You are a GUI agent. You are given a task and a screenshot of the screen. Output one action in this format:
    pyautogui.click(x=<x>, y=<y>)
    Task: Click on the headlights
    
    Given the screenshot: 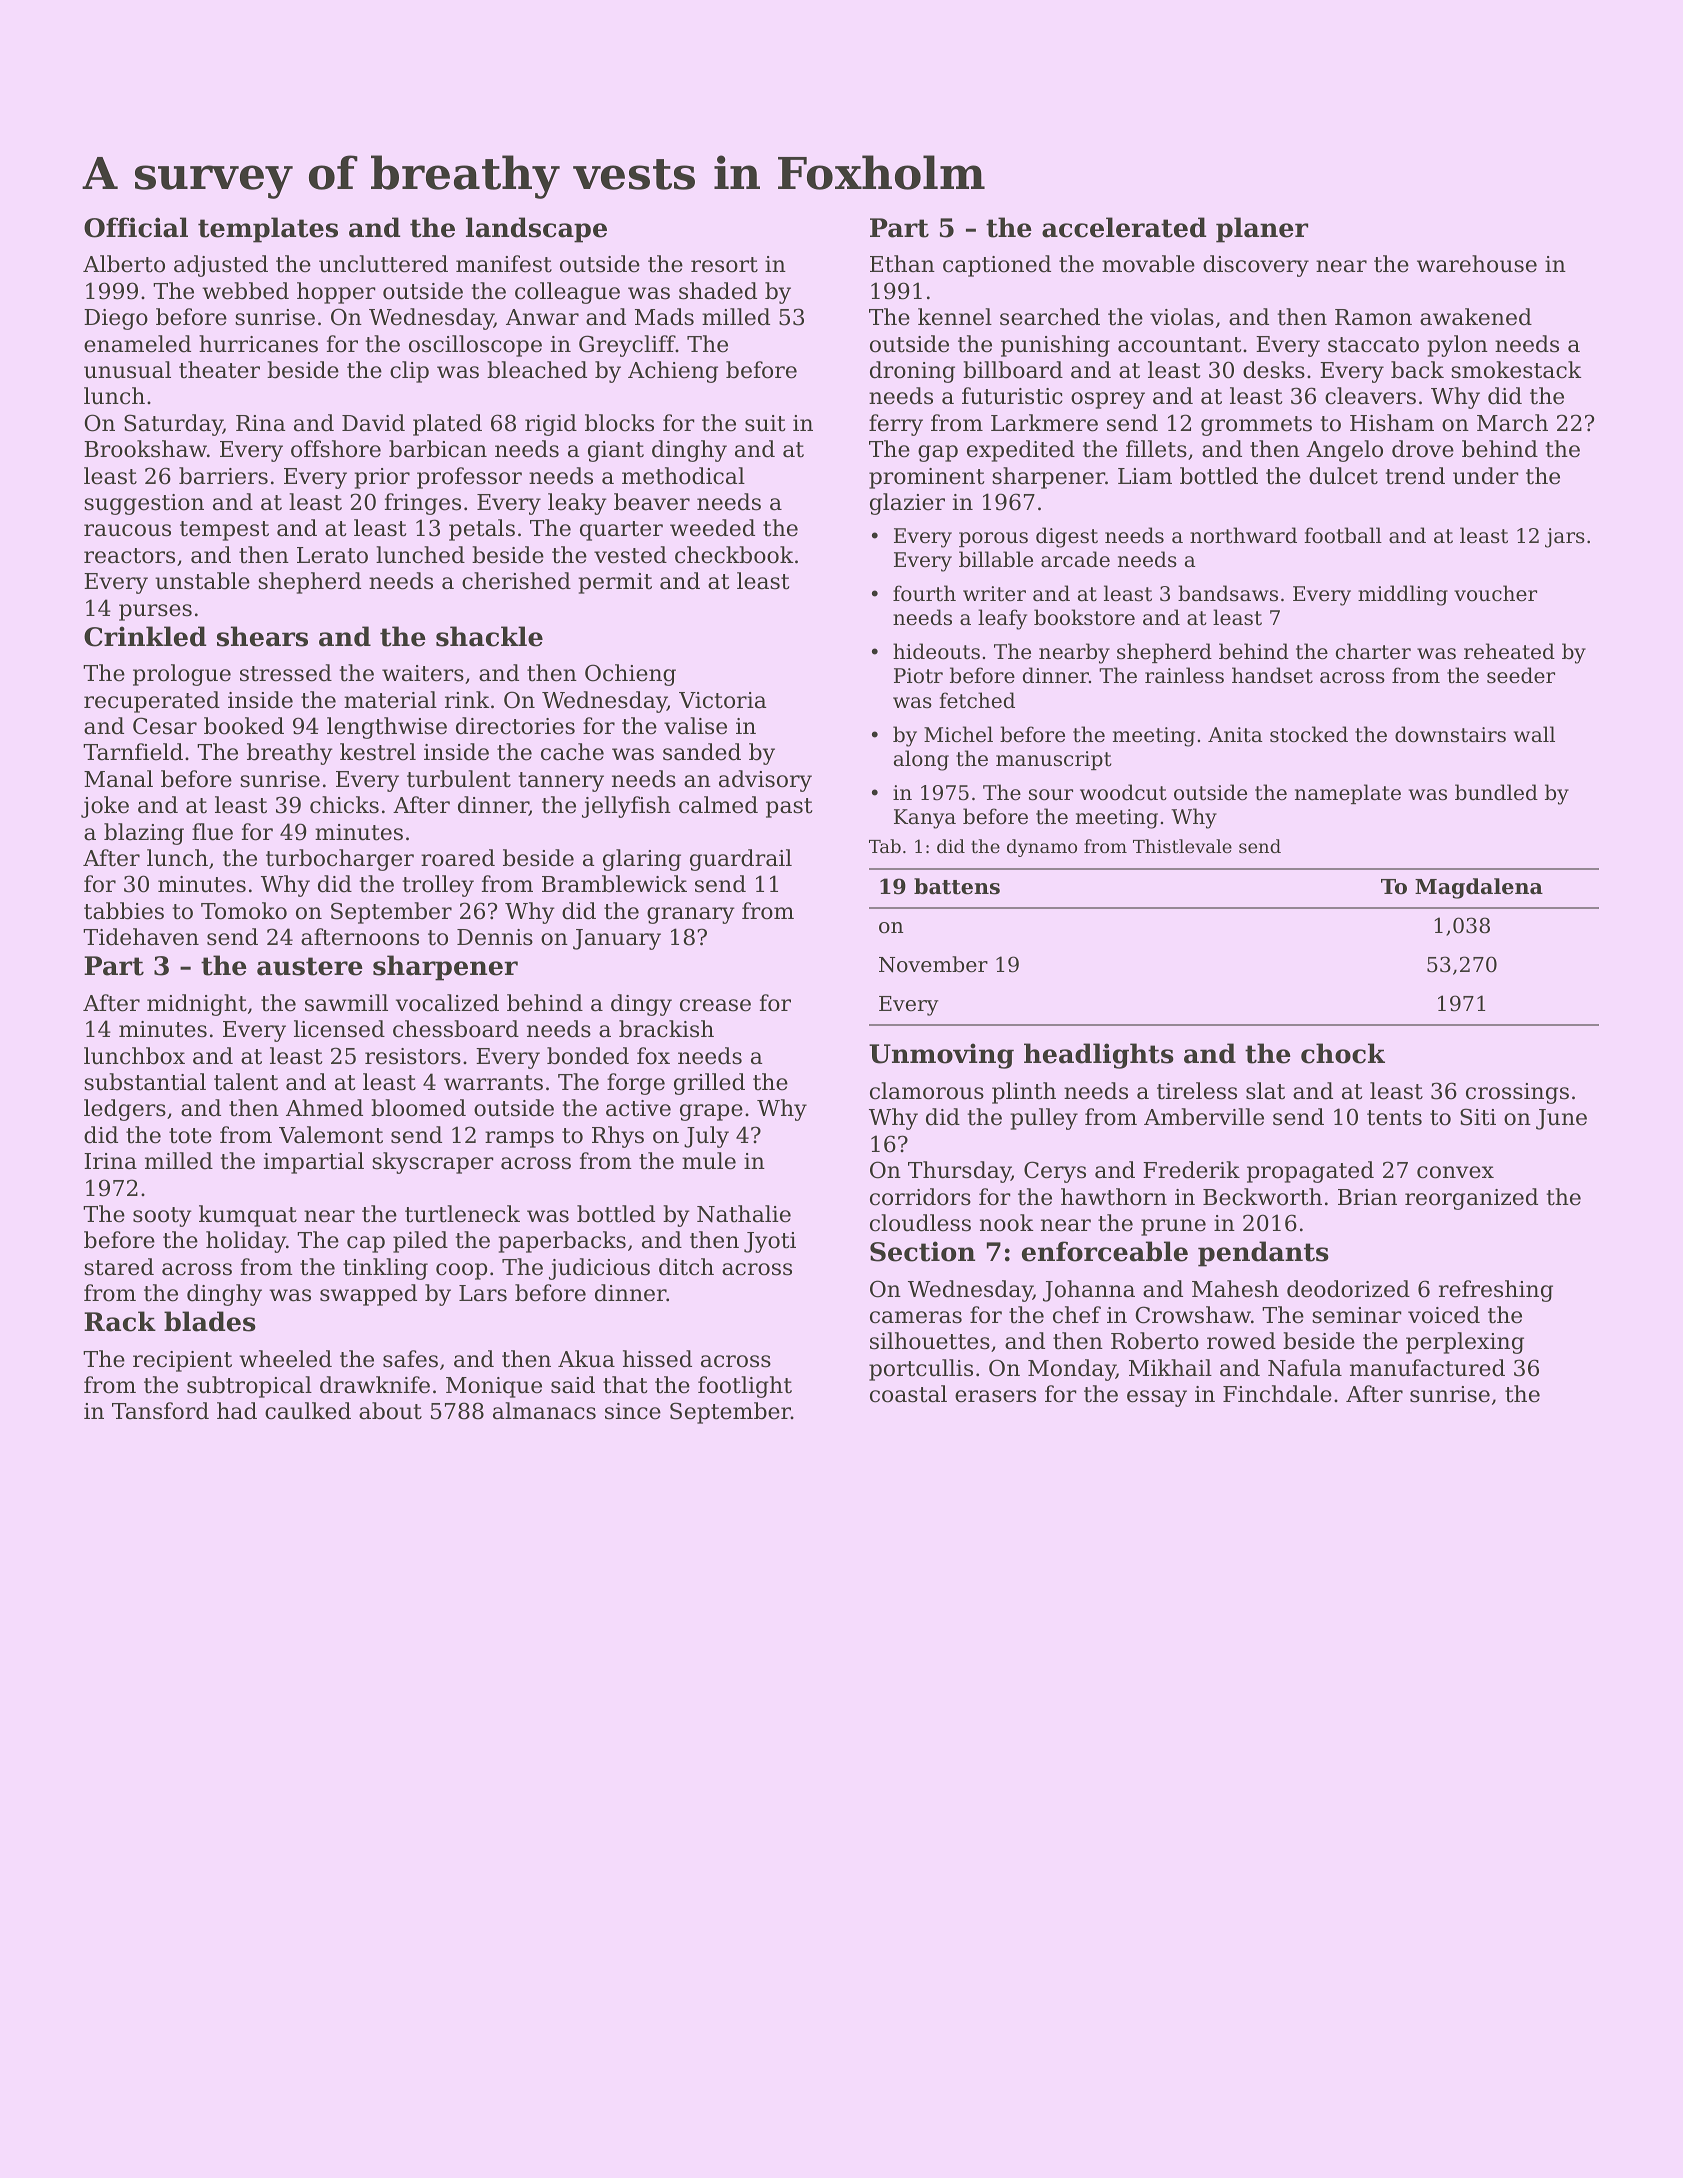 What is the action you would take?
    pyautogui.click(x=1099, y=1056)
